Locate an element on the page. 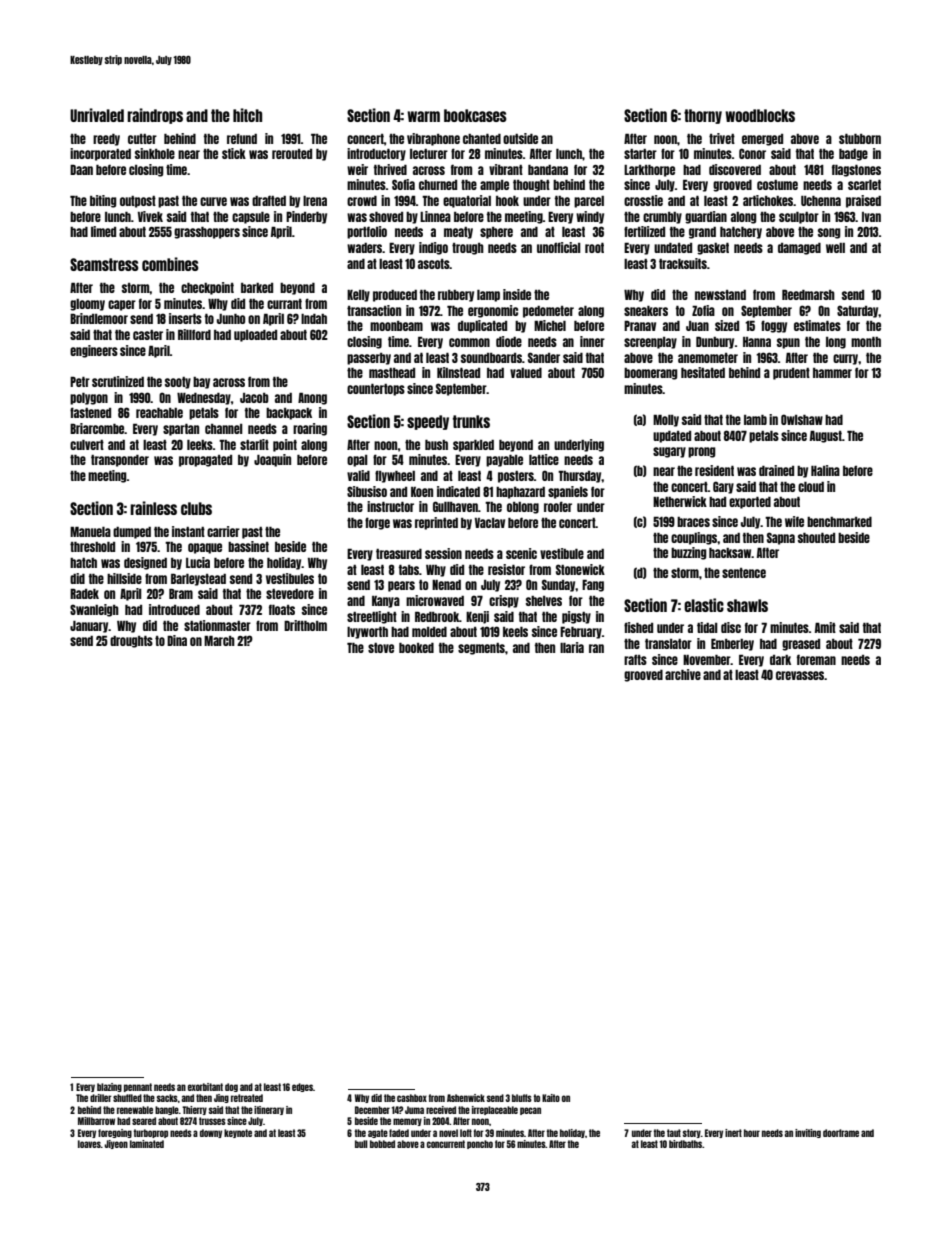 The height and width of the document is (1233, 952). blazing is located at coordinates (109, 1087).
